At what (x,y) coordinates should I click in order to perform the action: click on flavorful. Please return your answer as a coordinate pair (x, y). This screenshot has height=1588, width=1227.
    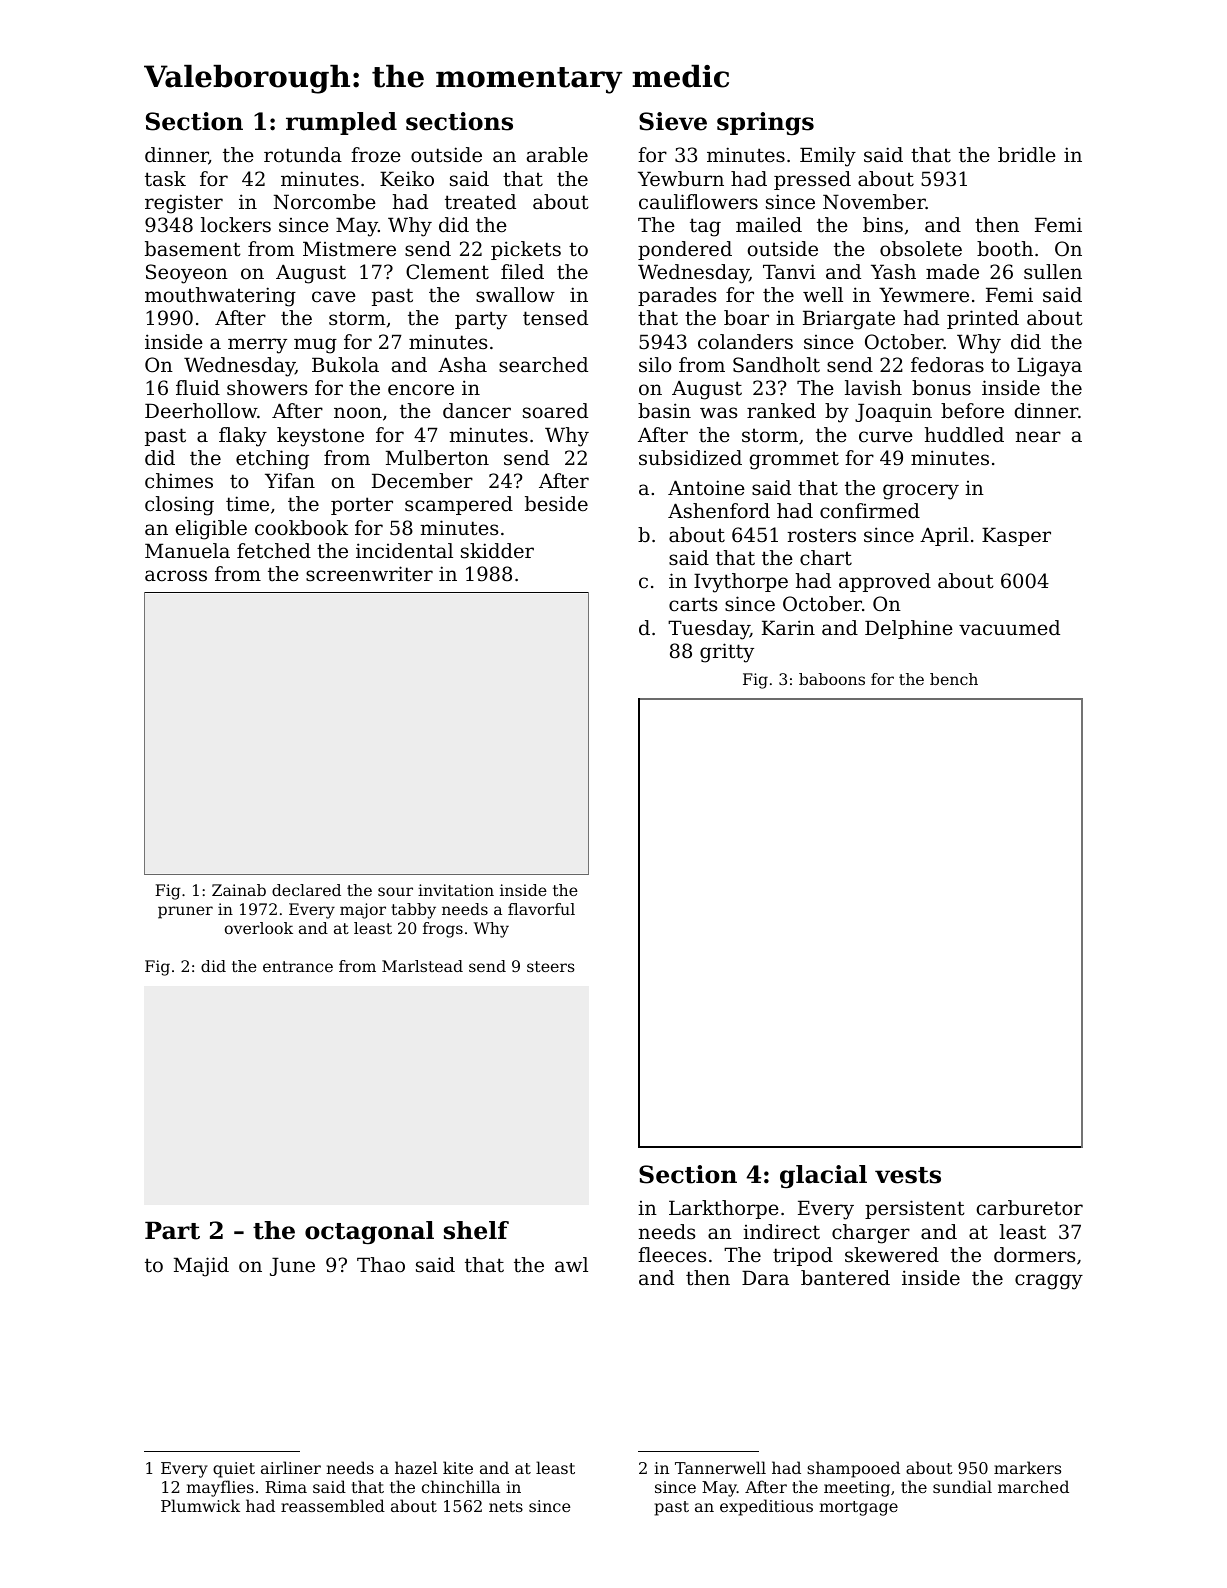
    Looking at the image, I should click on (541, 909).
